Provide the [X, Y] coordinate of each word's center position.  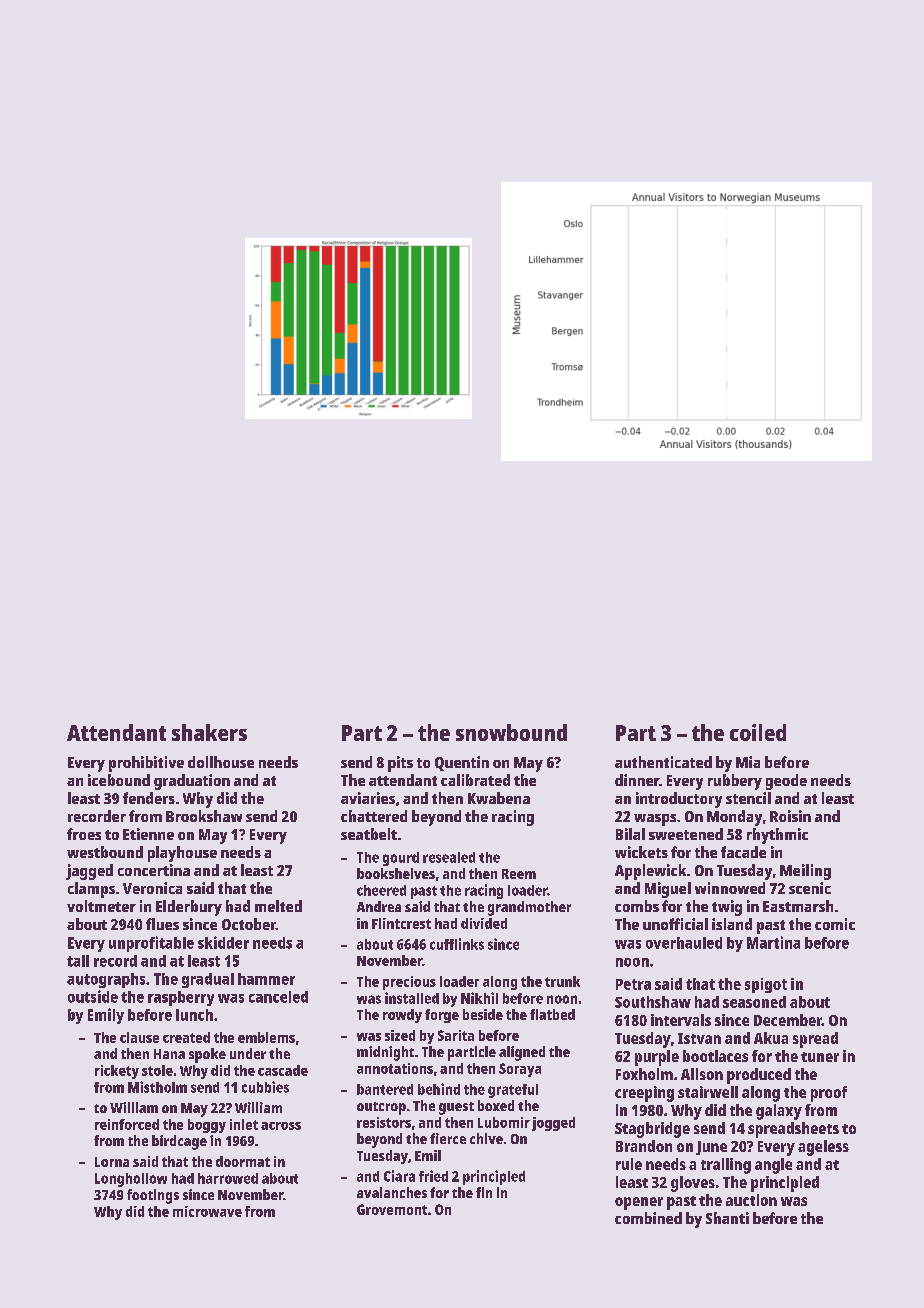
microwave [207, 1211]
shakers [209, 732]
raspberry [181, 998]
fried [433, 1176]
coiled [758, 732]
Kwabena [499, 798]
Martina [773, 942]
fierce [448, 1138]
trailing [726, 1166]
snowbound [511, 732]
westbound [105, 852]
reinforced [127, 1124]
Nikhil [479, 998]
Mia [748, 762]
